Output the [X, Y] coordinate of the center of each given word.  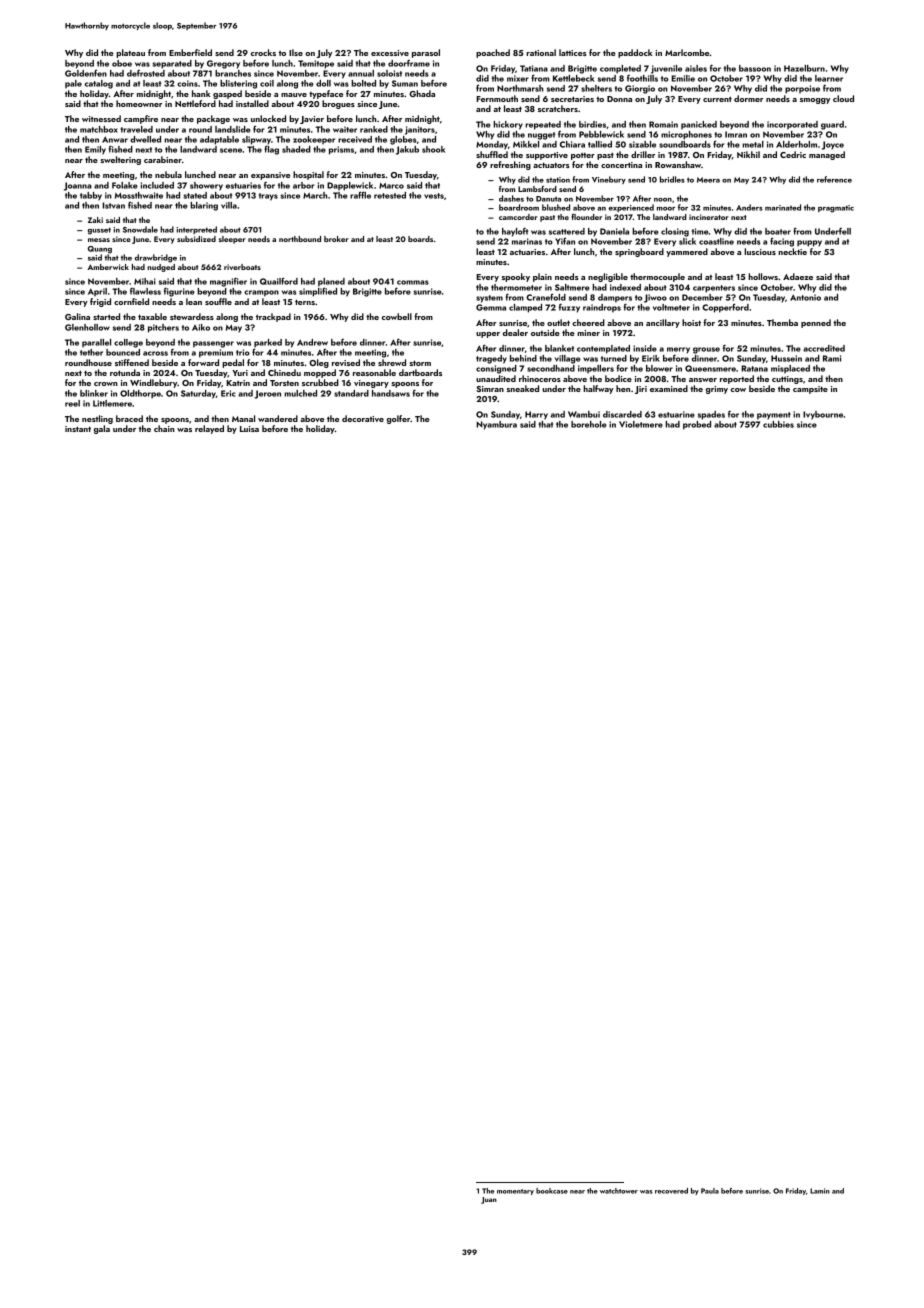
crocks [263, 52]
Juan [489, 1200]
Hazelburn [804, 68]
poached [493, 53]
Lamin [820, 1191]
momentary [515, 1192]
